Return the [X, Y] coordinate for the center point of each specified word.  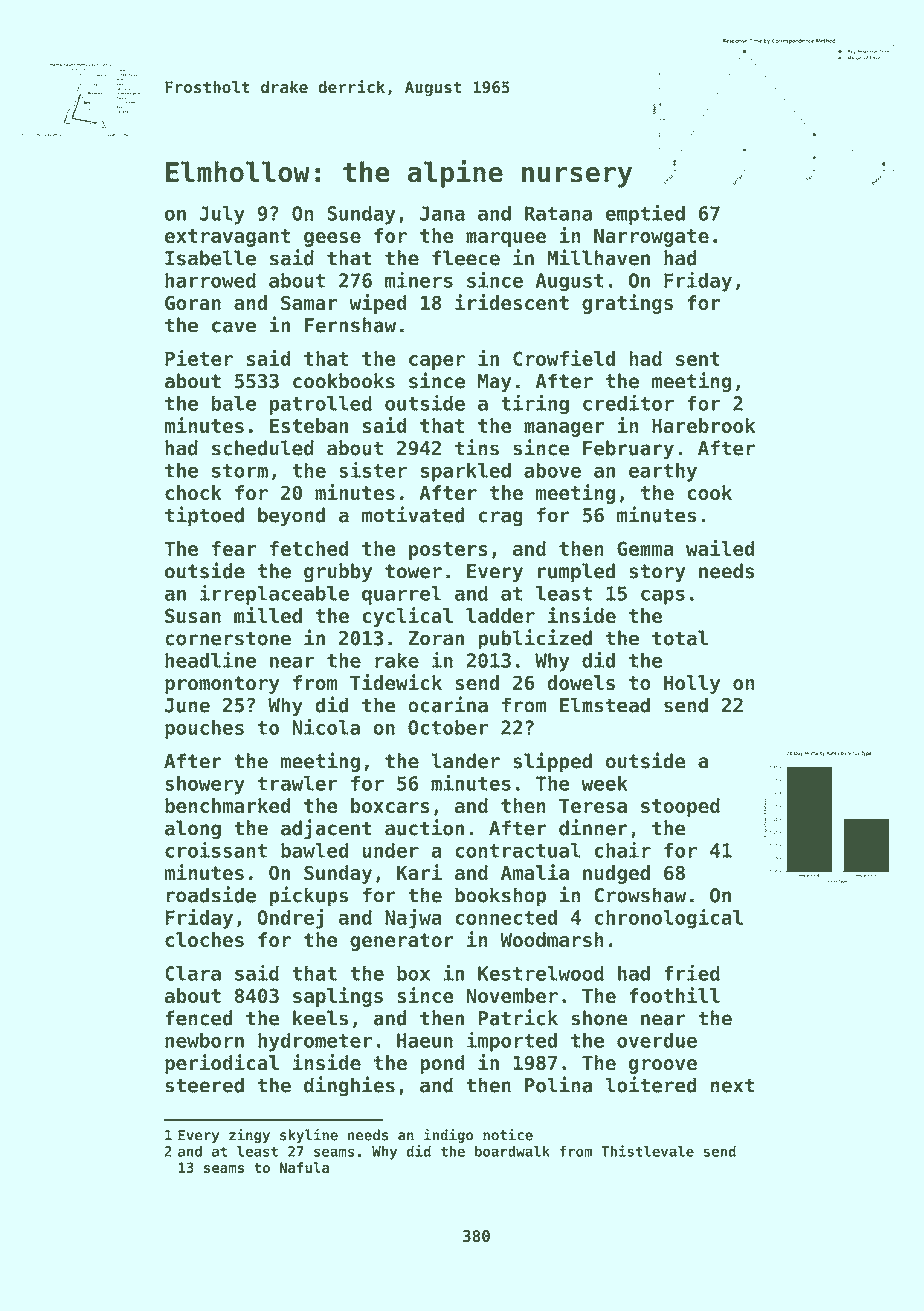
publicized [535, 639]
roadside [211, 894]
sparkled [466, 472]
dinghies [349, 1086]
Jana [442, 213]
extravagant [227, 238]
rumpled [576, 573]
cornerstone [228, 638]
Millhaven [598, 257]
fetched [309, 548]
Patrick [518, 1017]
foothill [674, 995]
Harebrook [703, 425]
